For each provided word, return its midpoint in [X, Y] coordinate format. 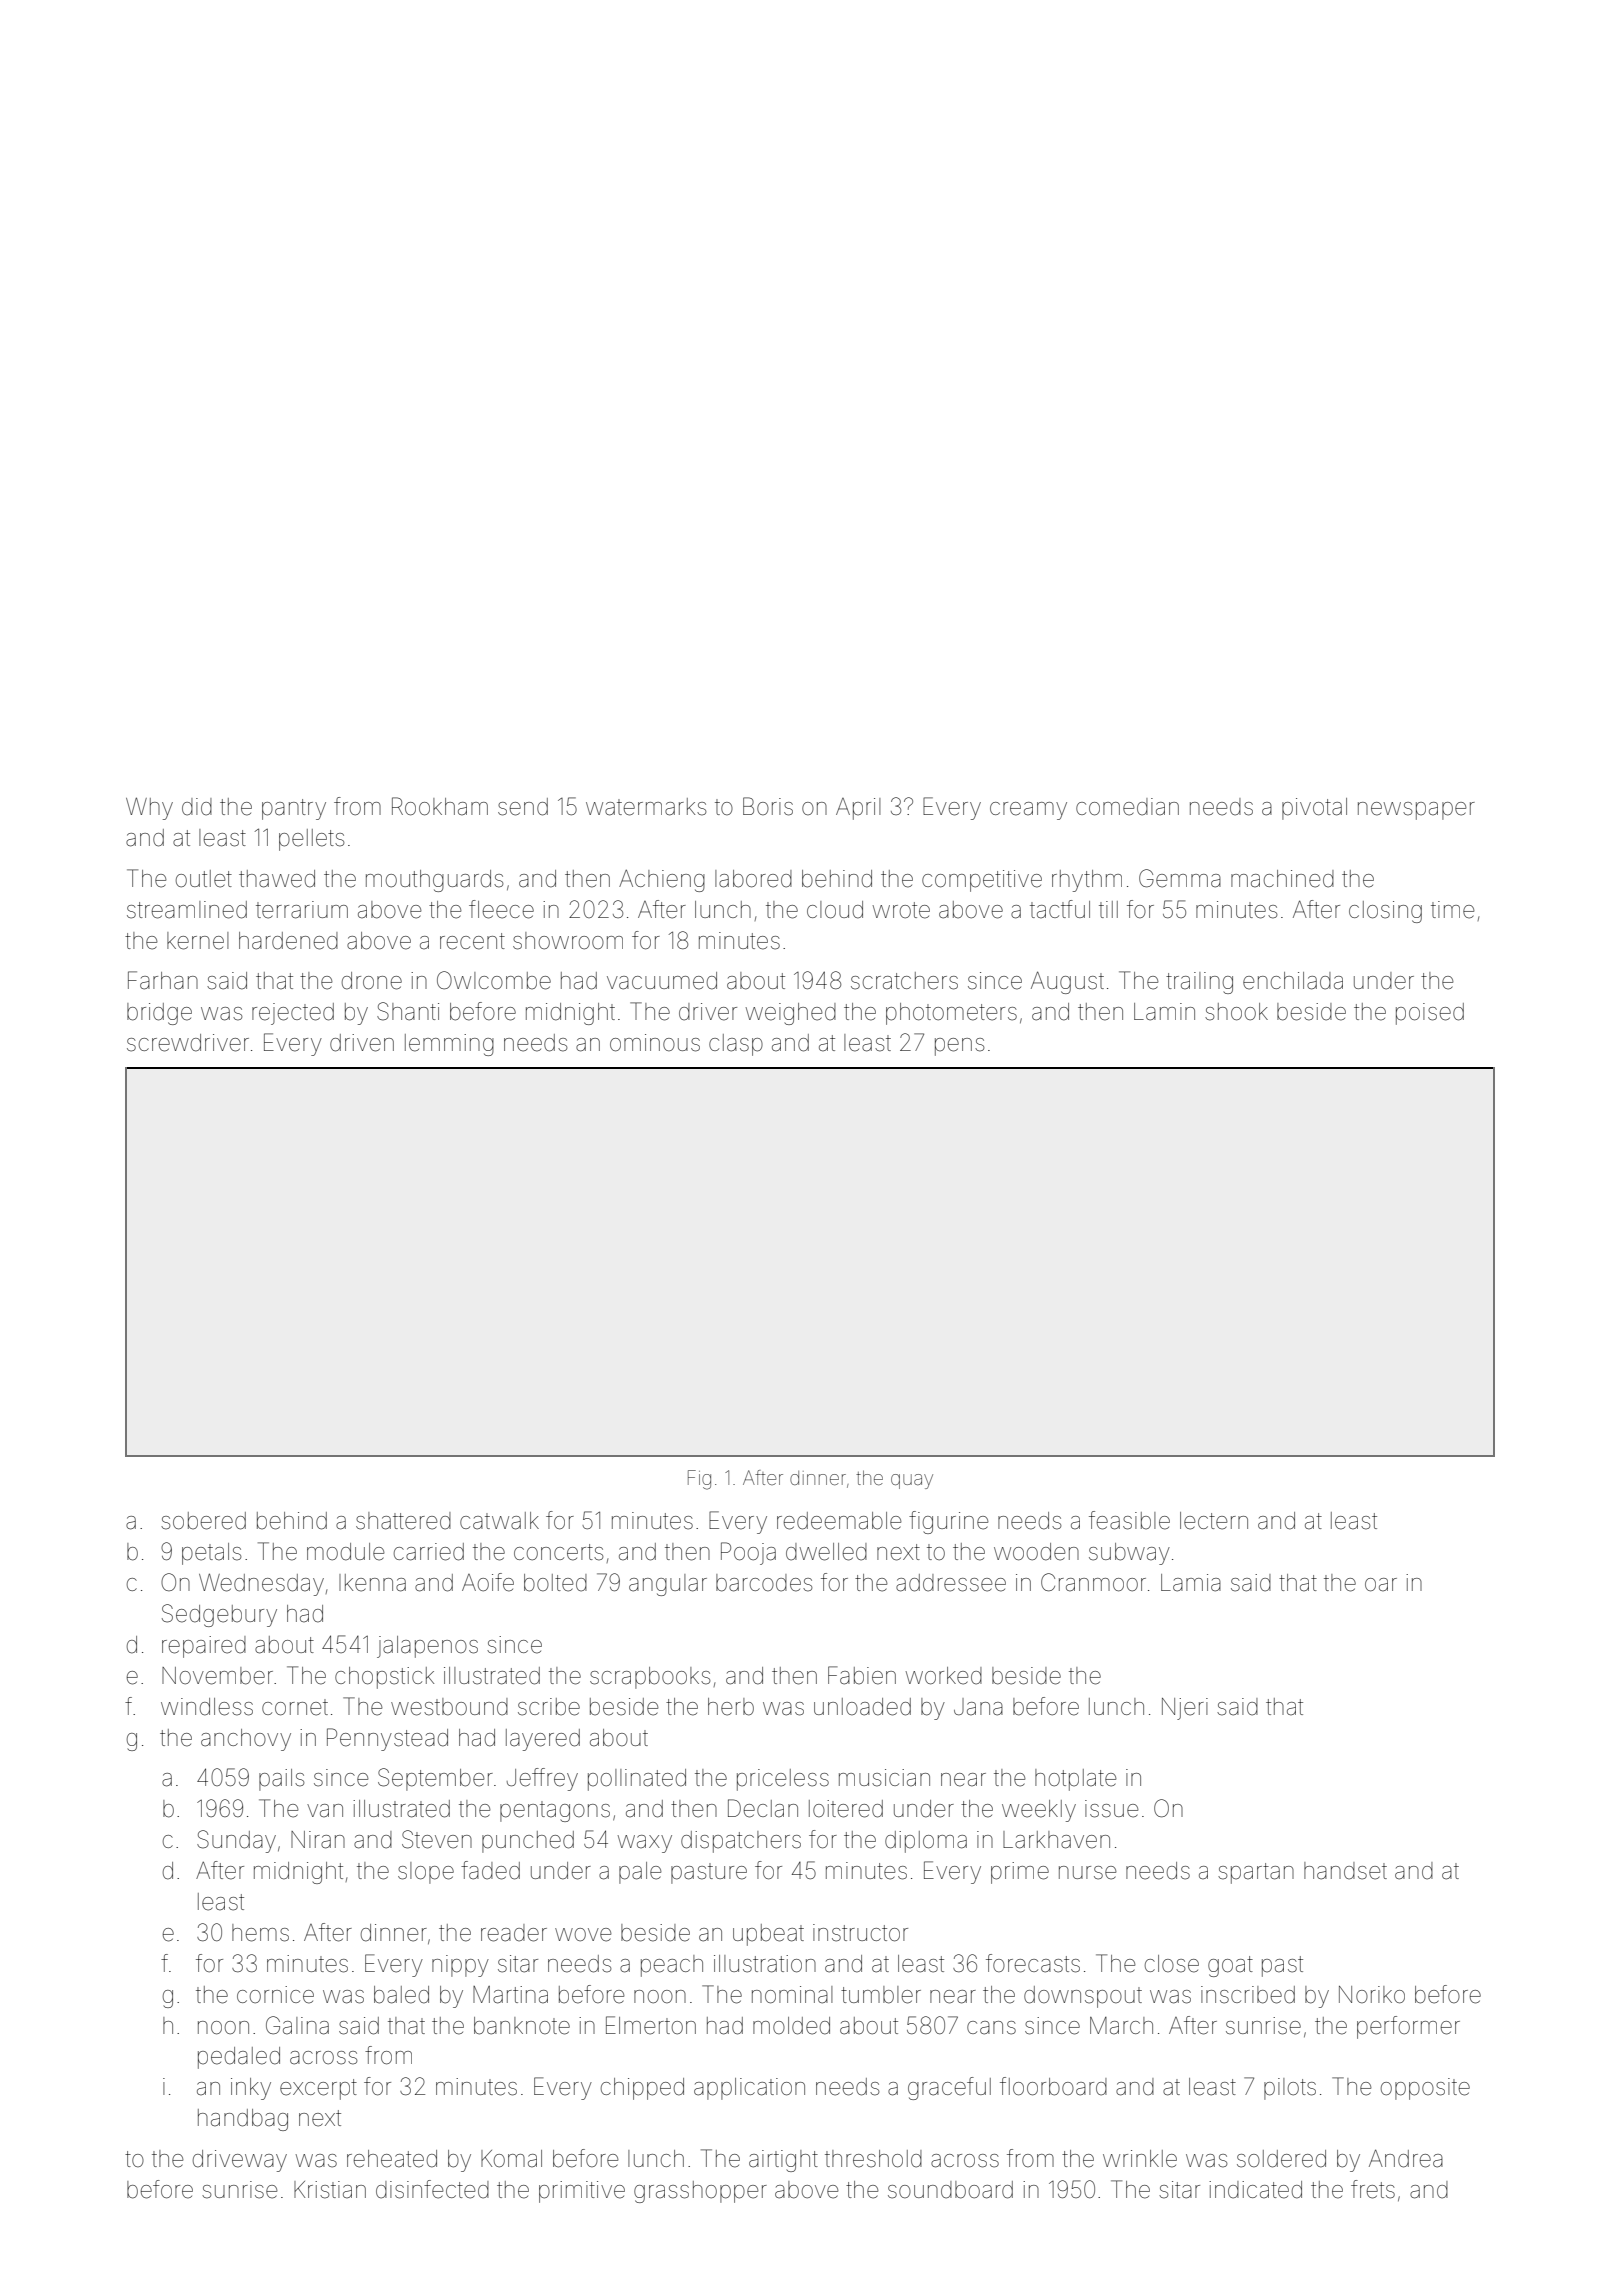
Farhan [163, 980]
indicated [1255, 2190]
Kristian [330, 2190]
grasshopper [700, 2192]
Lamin [1164, 1012]
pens [959, 1047]
